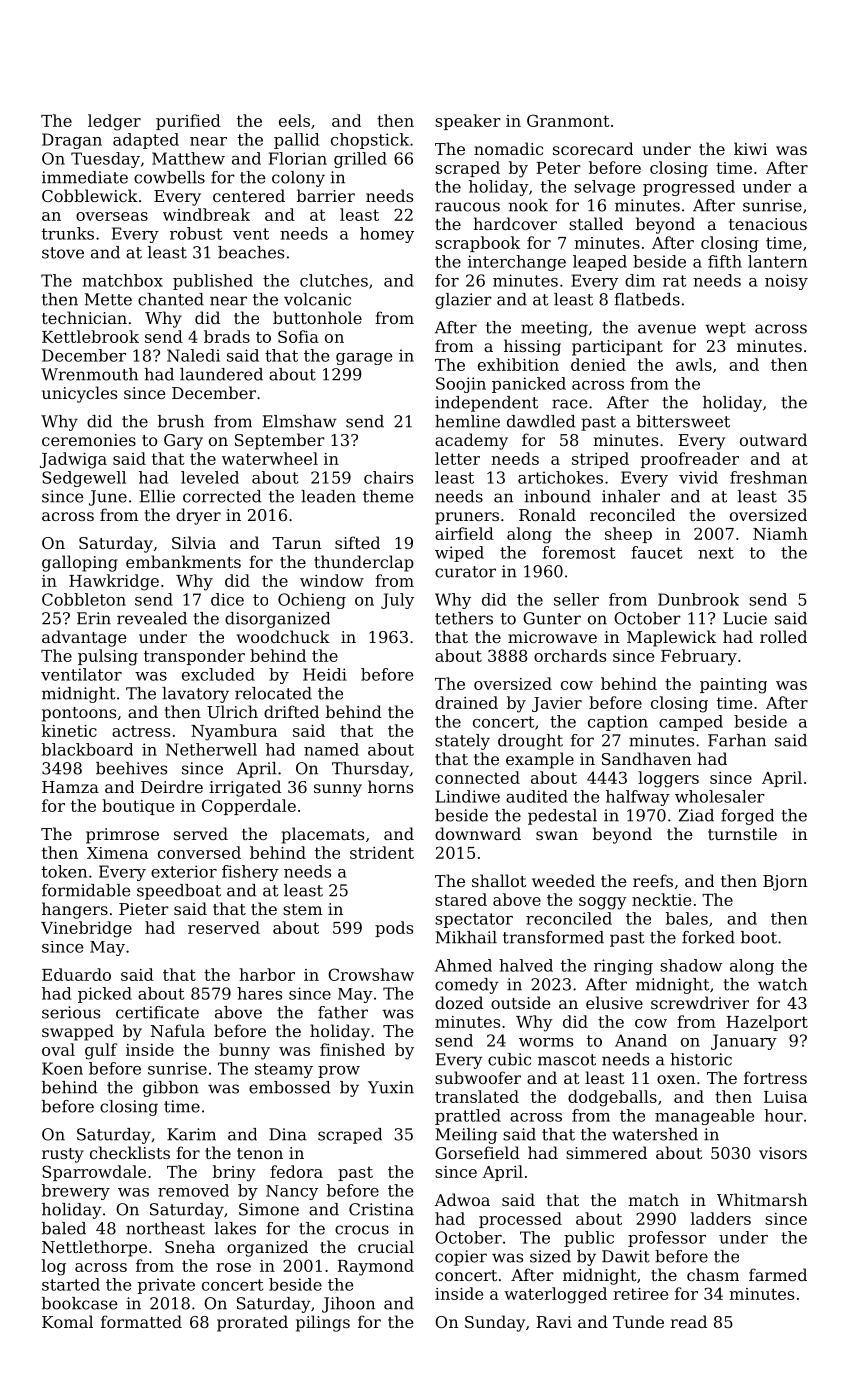  Describe the element at coordinates (747, 817) in the page. I see `forged` at that location.
